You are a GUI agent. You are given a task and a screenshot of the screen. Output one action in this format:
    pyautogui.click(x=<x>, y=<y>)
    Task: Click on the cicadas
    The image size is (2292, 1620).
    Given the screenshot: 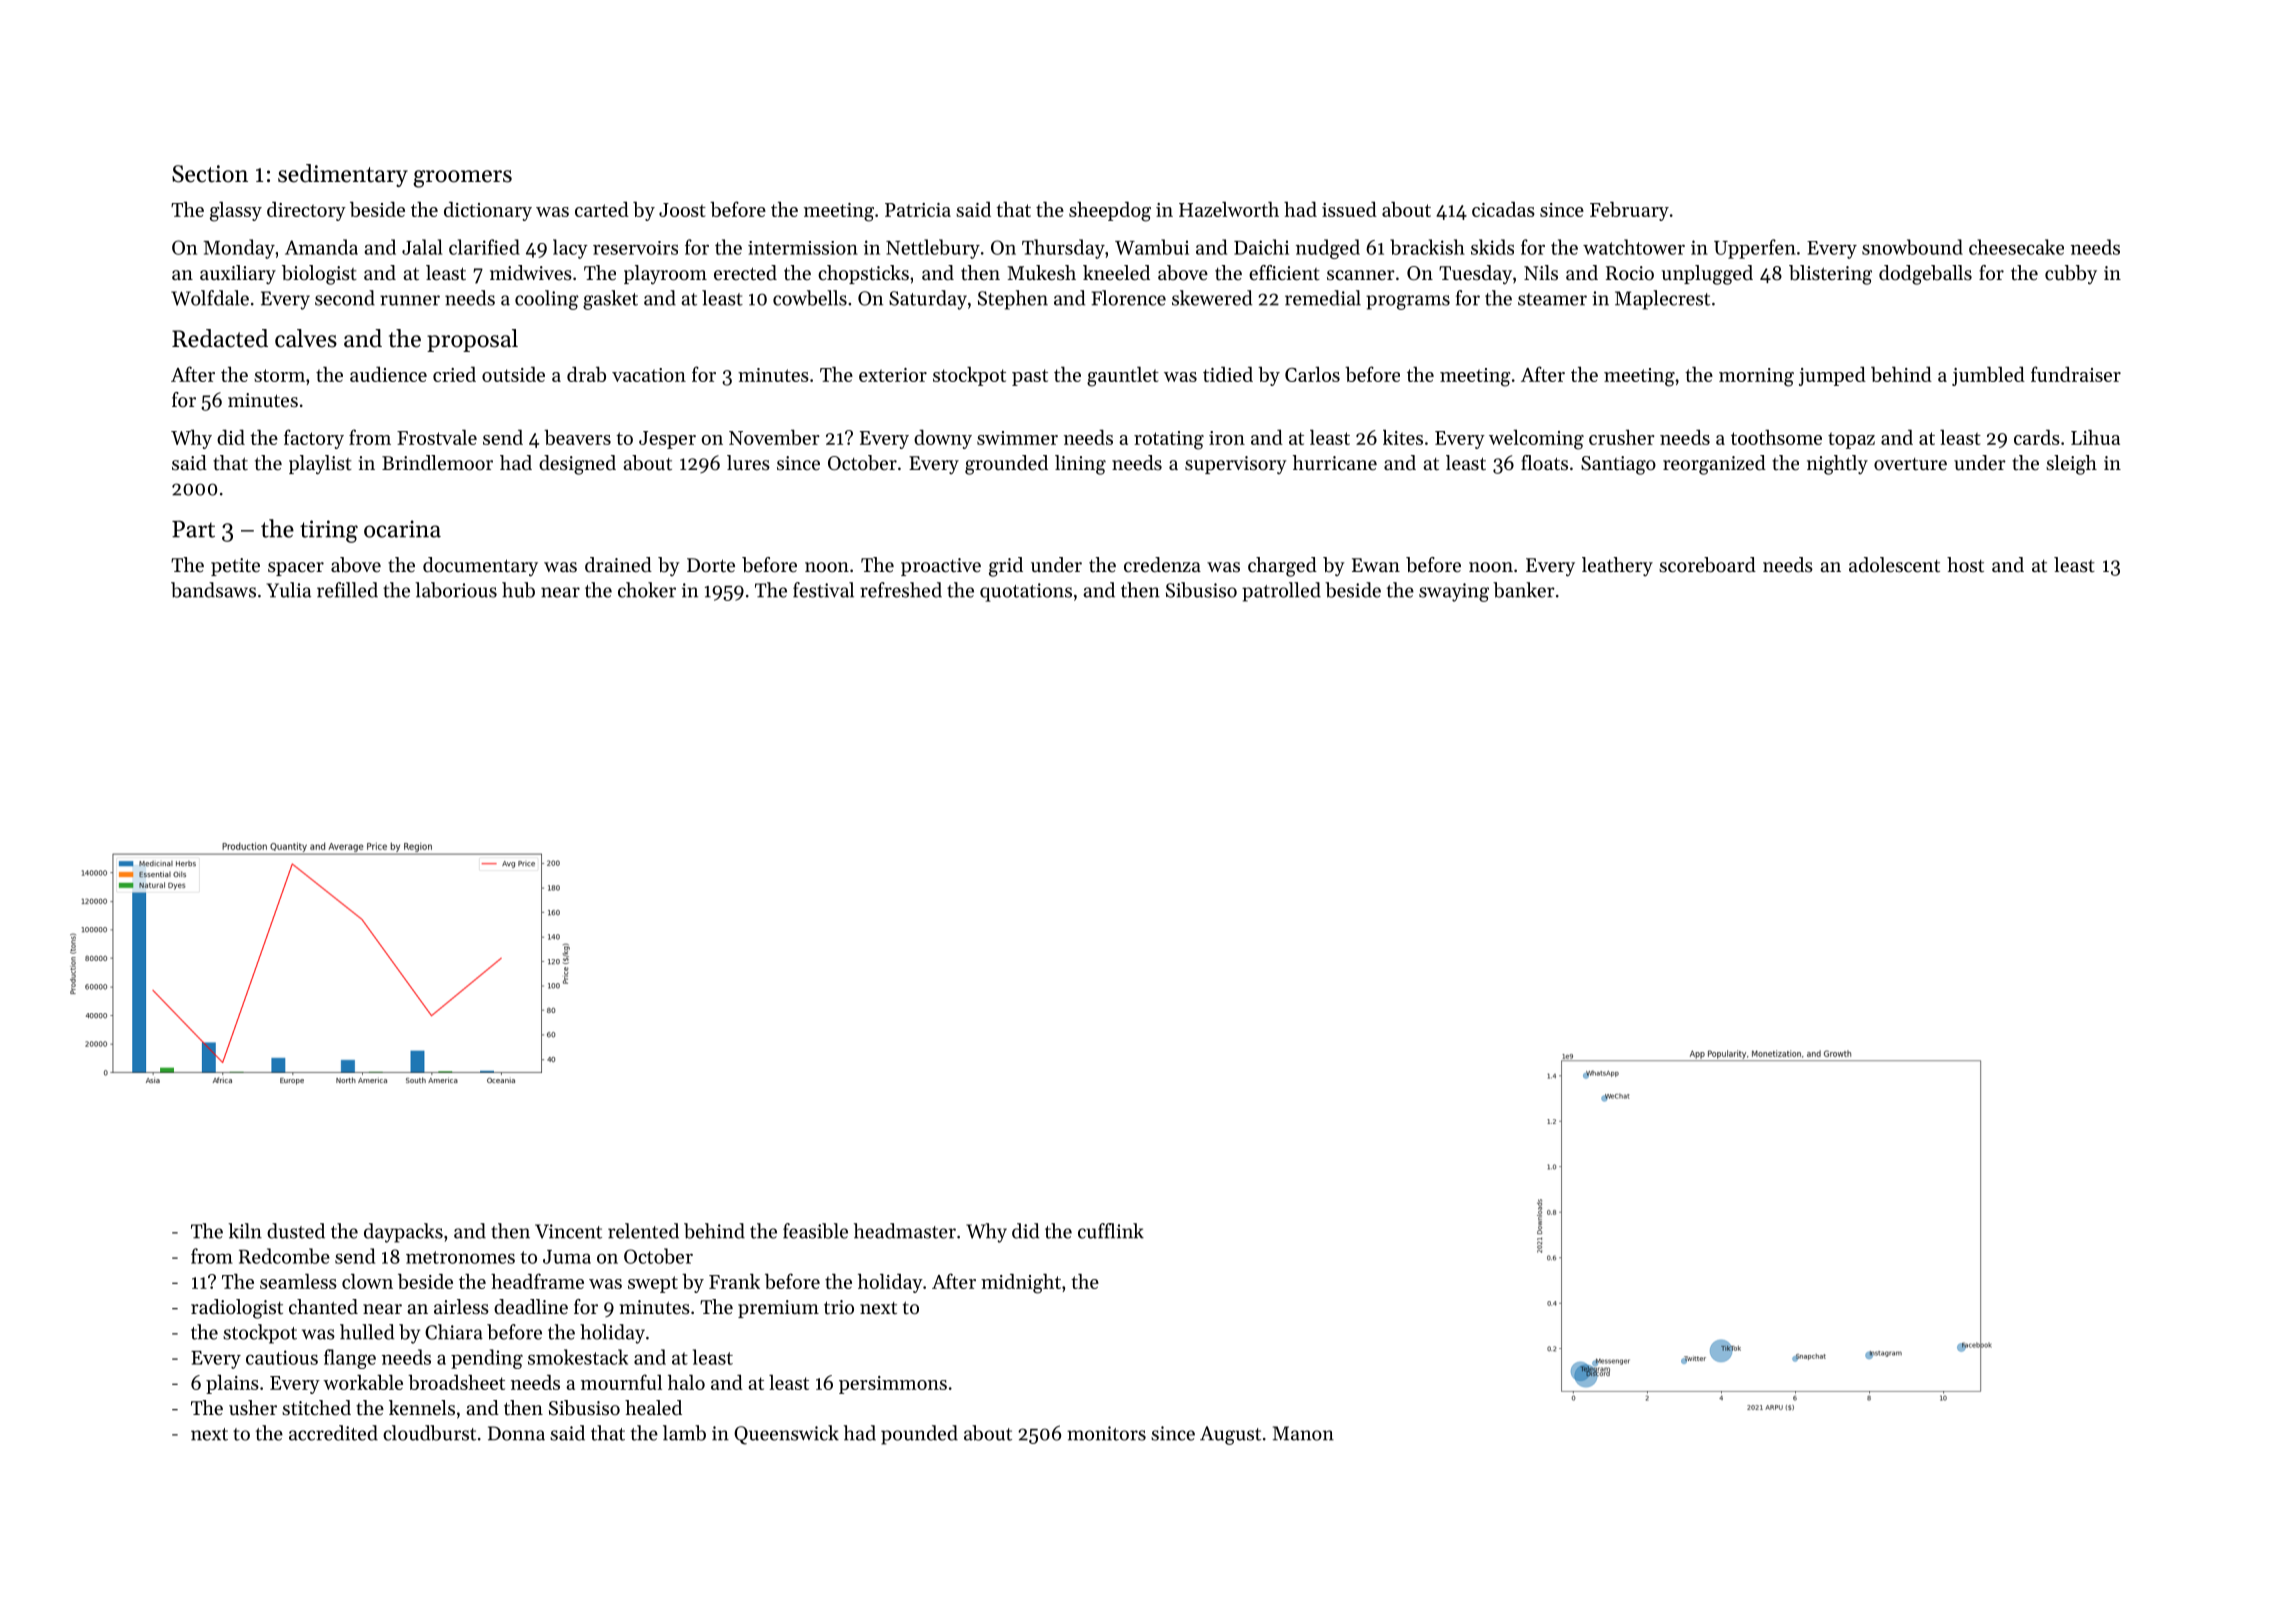 What is the action you would take?
    pyautogui.click(x=1503, y=209)
